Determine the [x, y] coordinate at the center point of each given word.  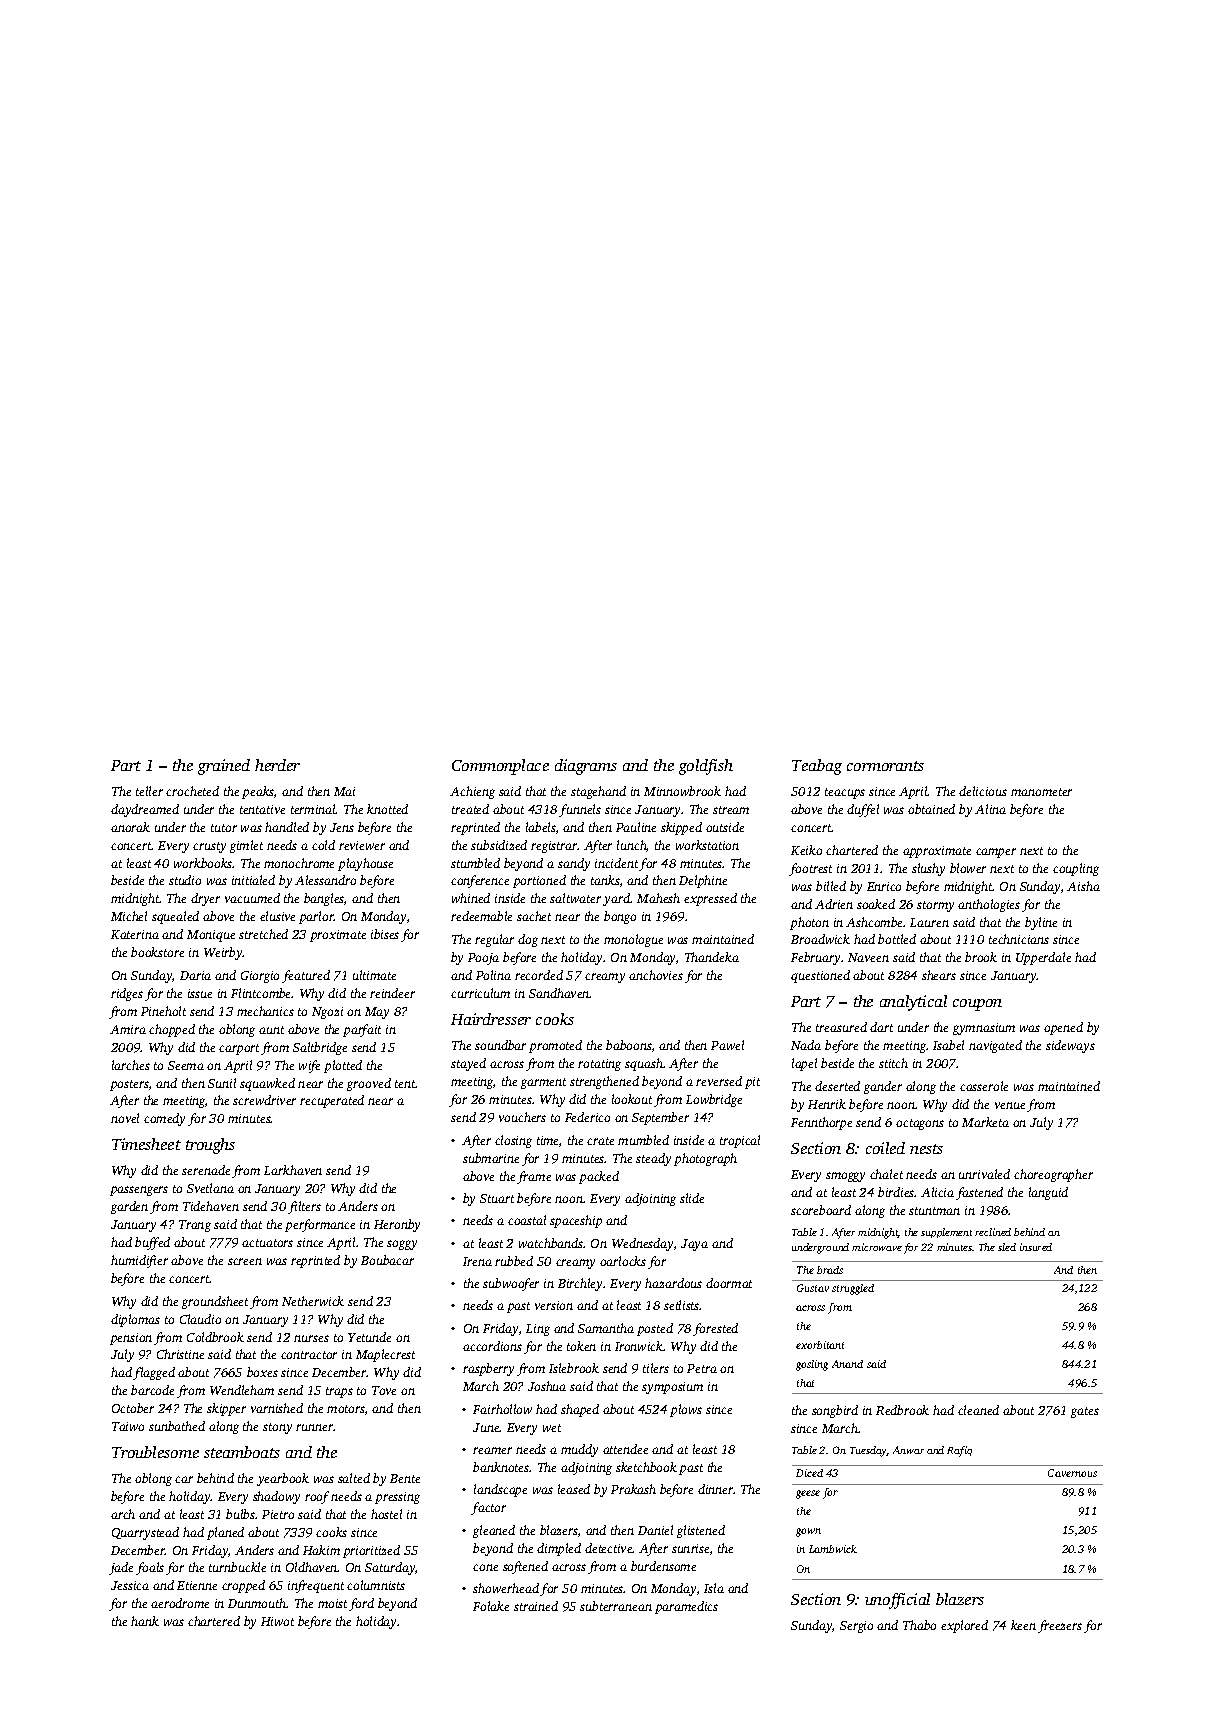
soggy [402, 1245]
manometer [1041, 792]
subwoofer [511, 1284]
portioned [539, 881]
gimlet [246, 846]
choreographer [1053, 1175]
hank [145, 1621]
